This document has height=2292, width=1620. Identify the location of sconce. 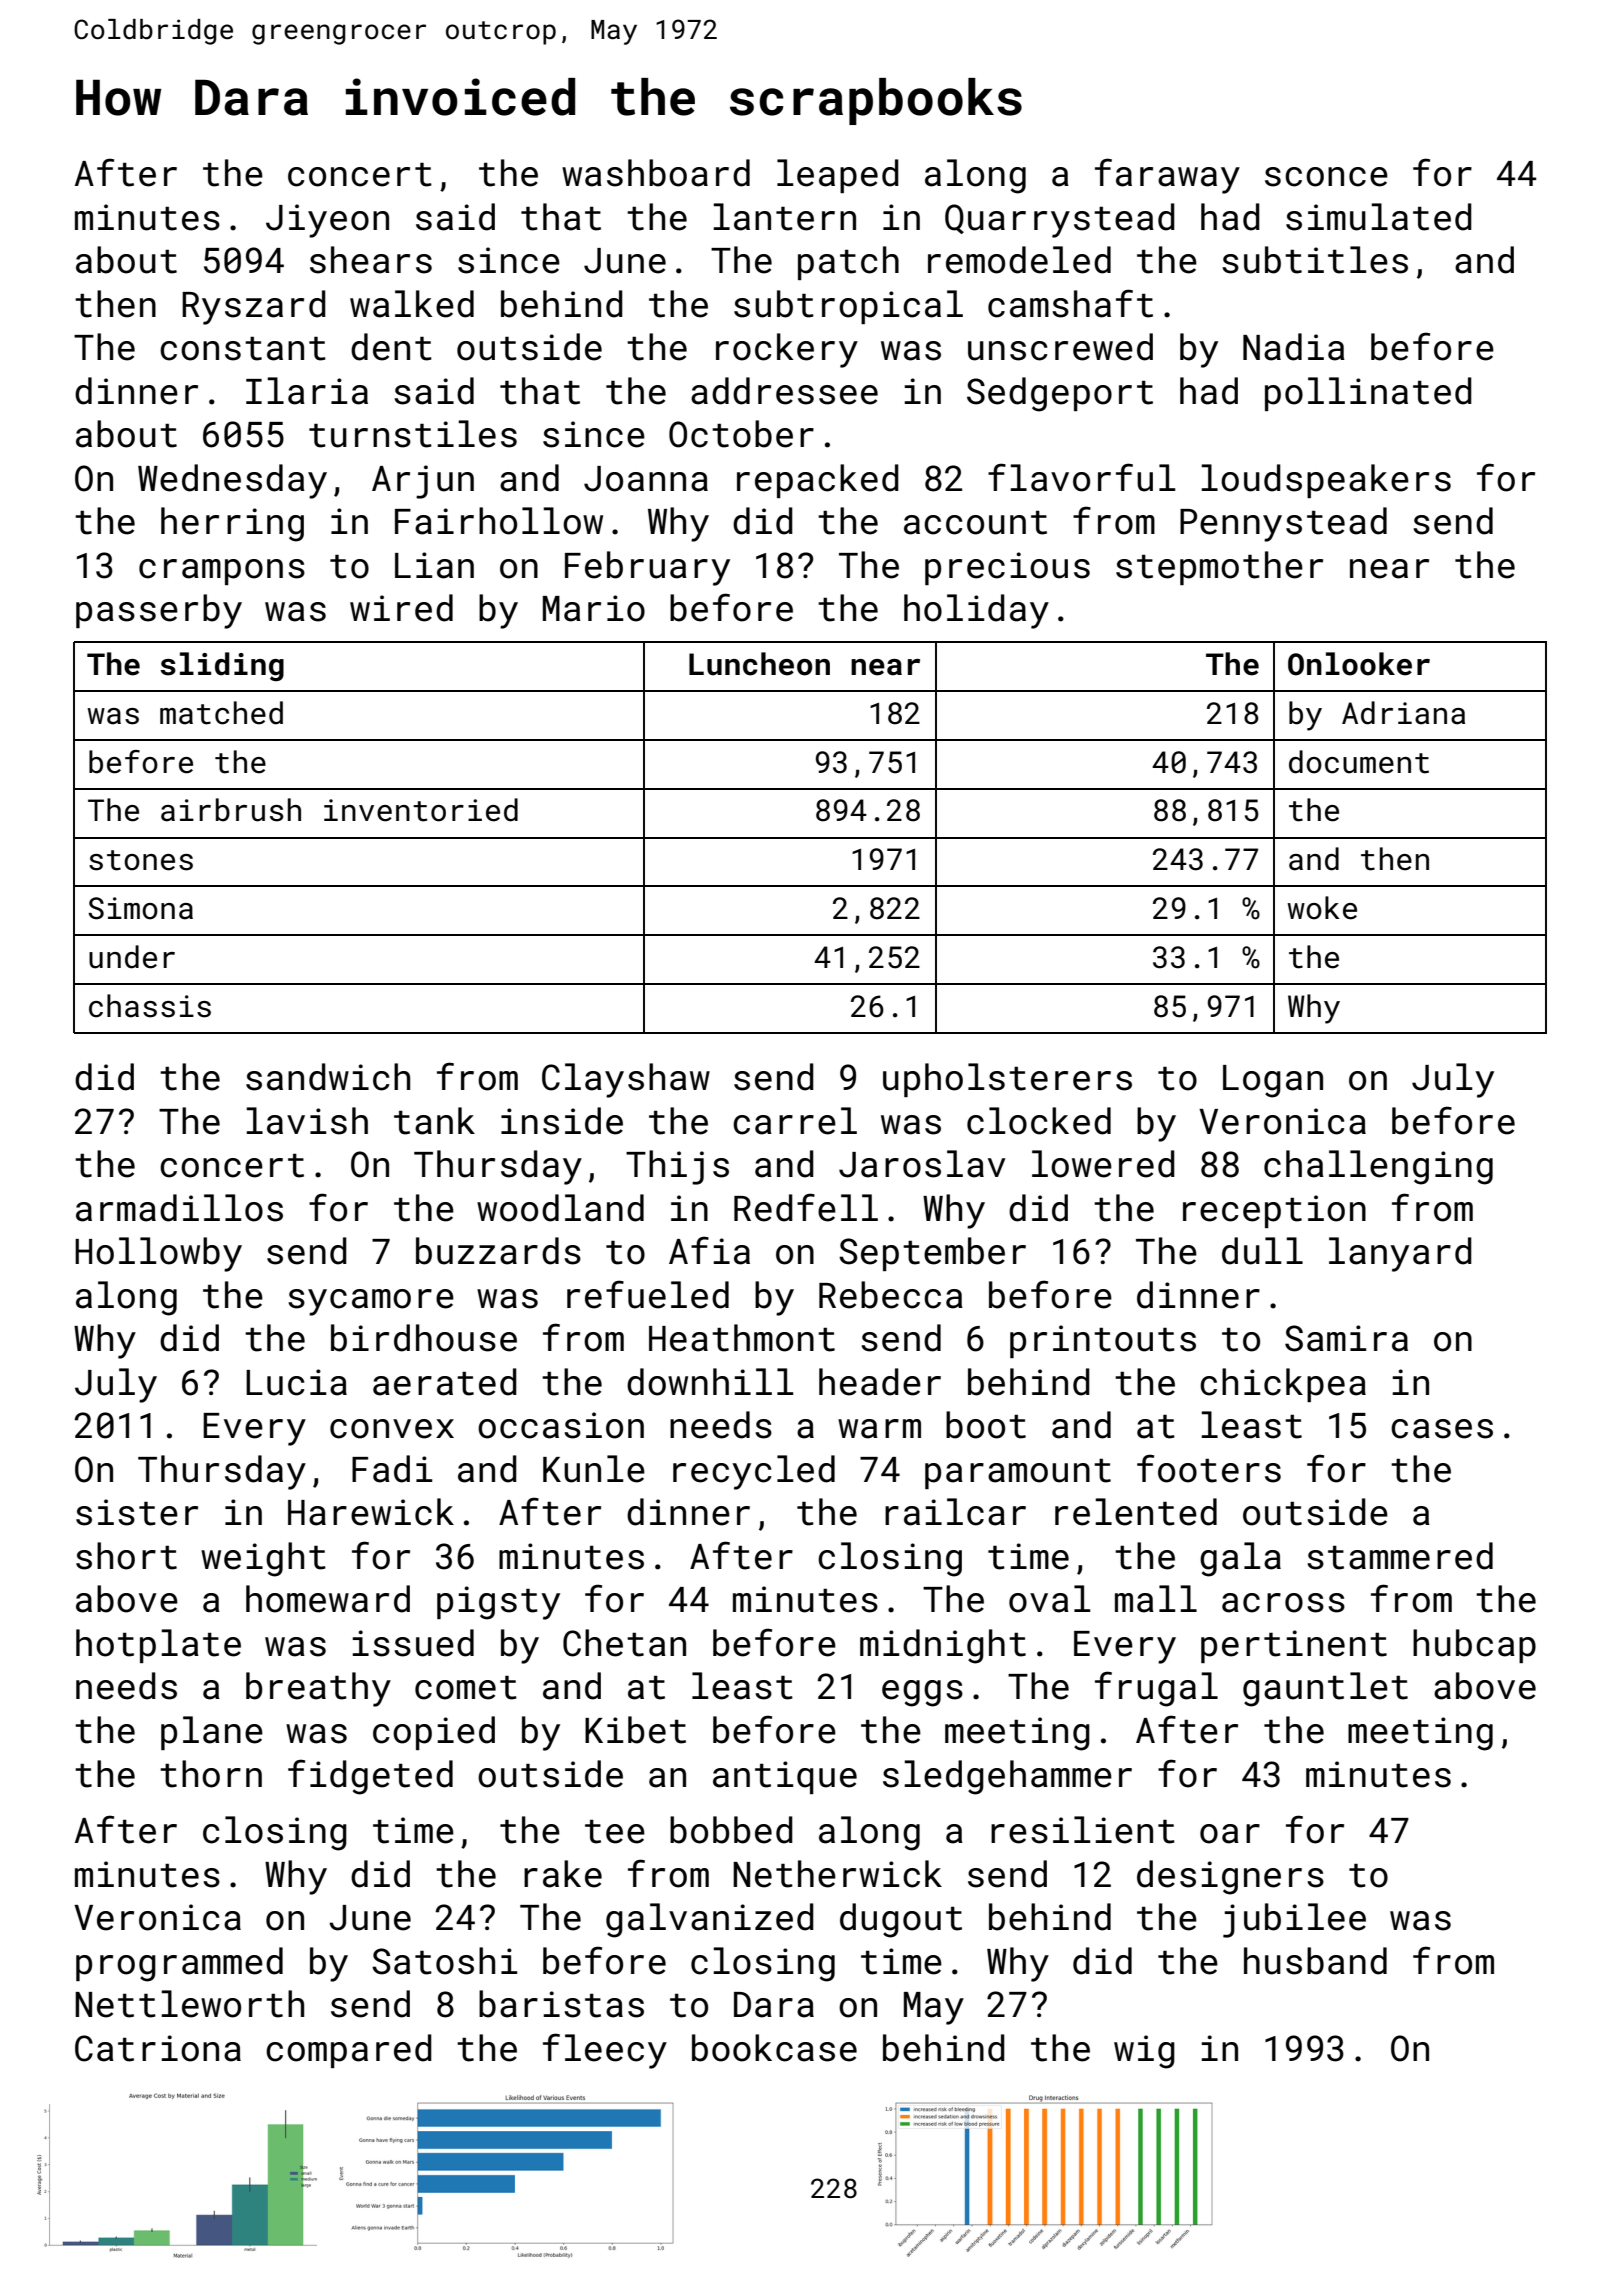
(1326, 177).
